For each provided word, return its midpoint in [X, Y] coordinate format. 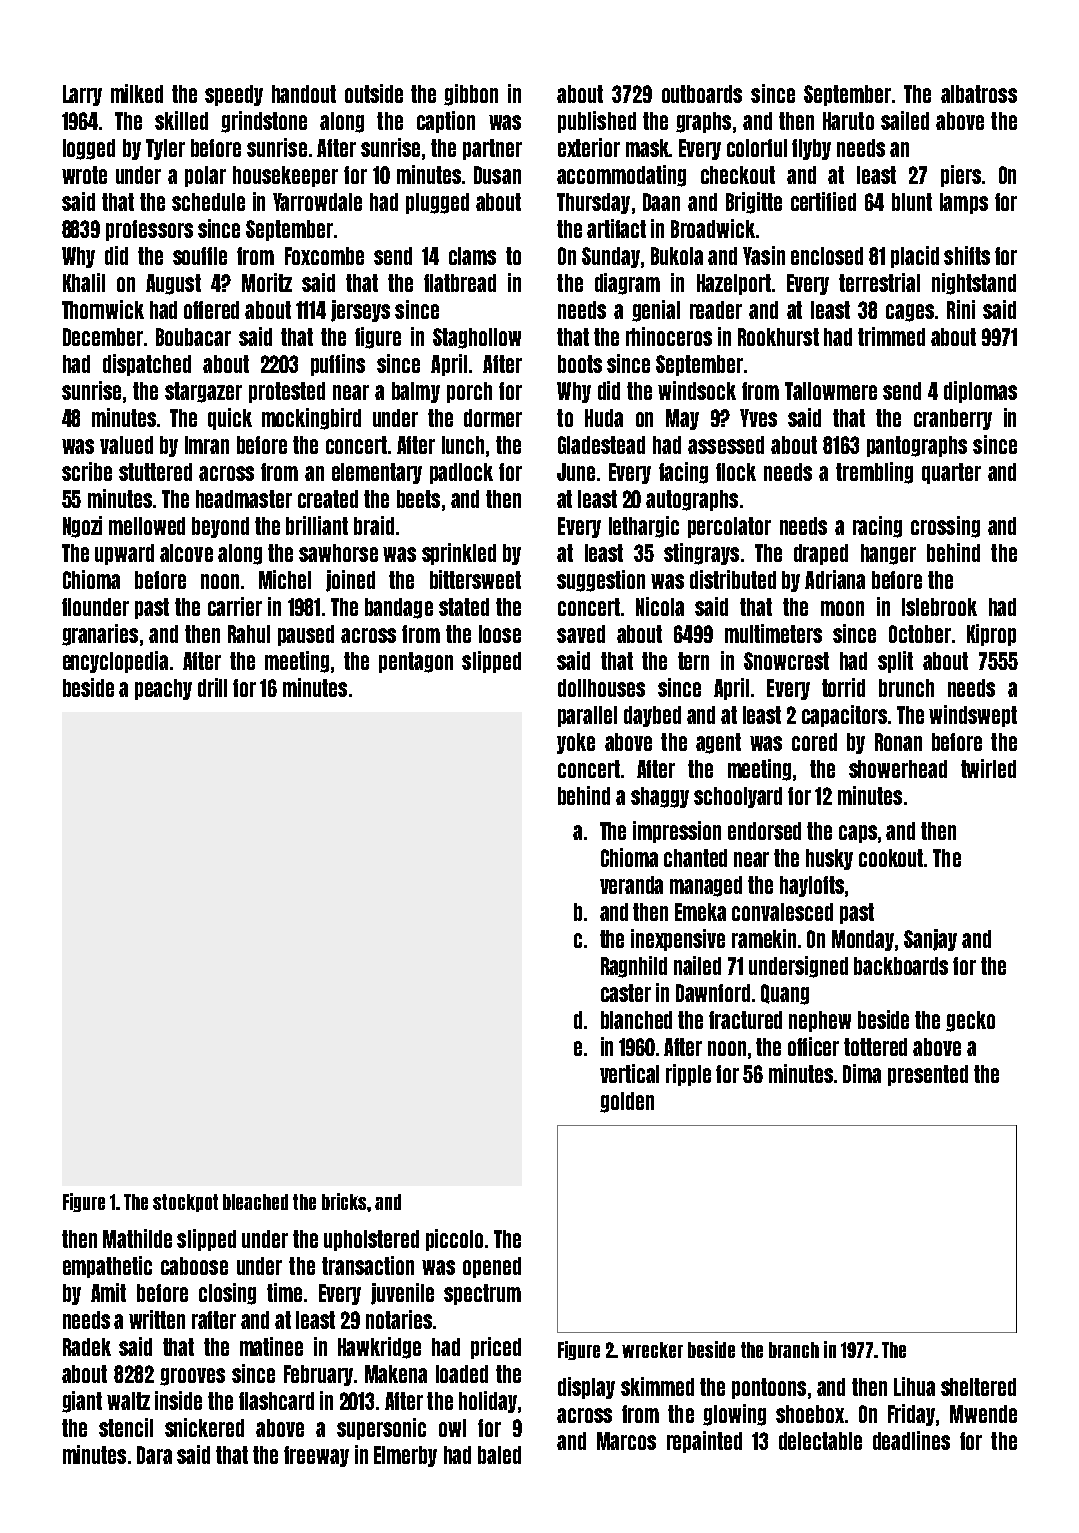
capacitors [844, 716]
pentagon [416, 662]
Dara [154, 1455]
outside [374, 93]
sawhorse [338, 553]
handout [304, 94]
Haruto [848, 121]
